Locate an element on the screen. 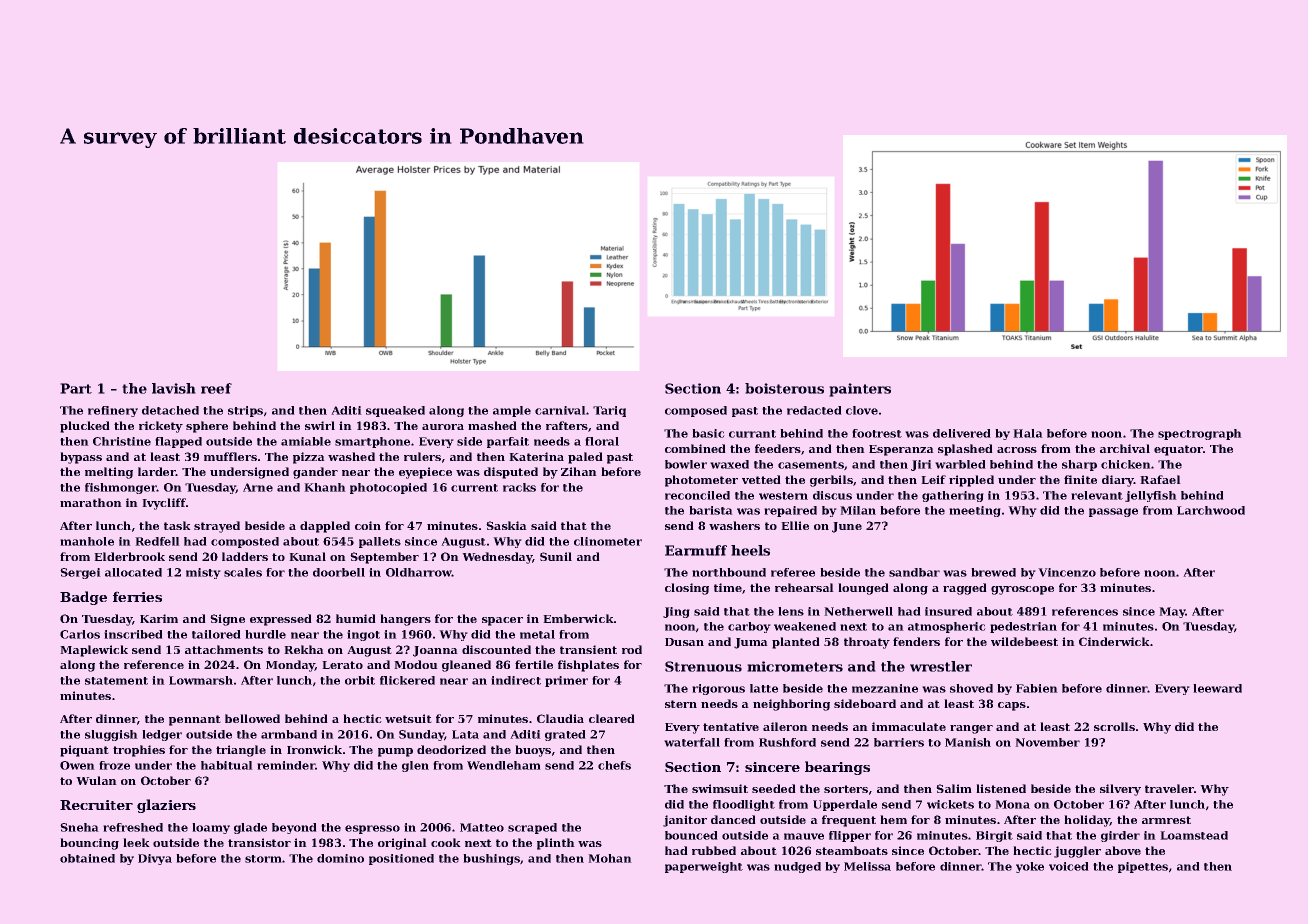  Cinderwick is located at coordinates (1114, 641).
